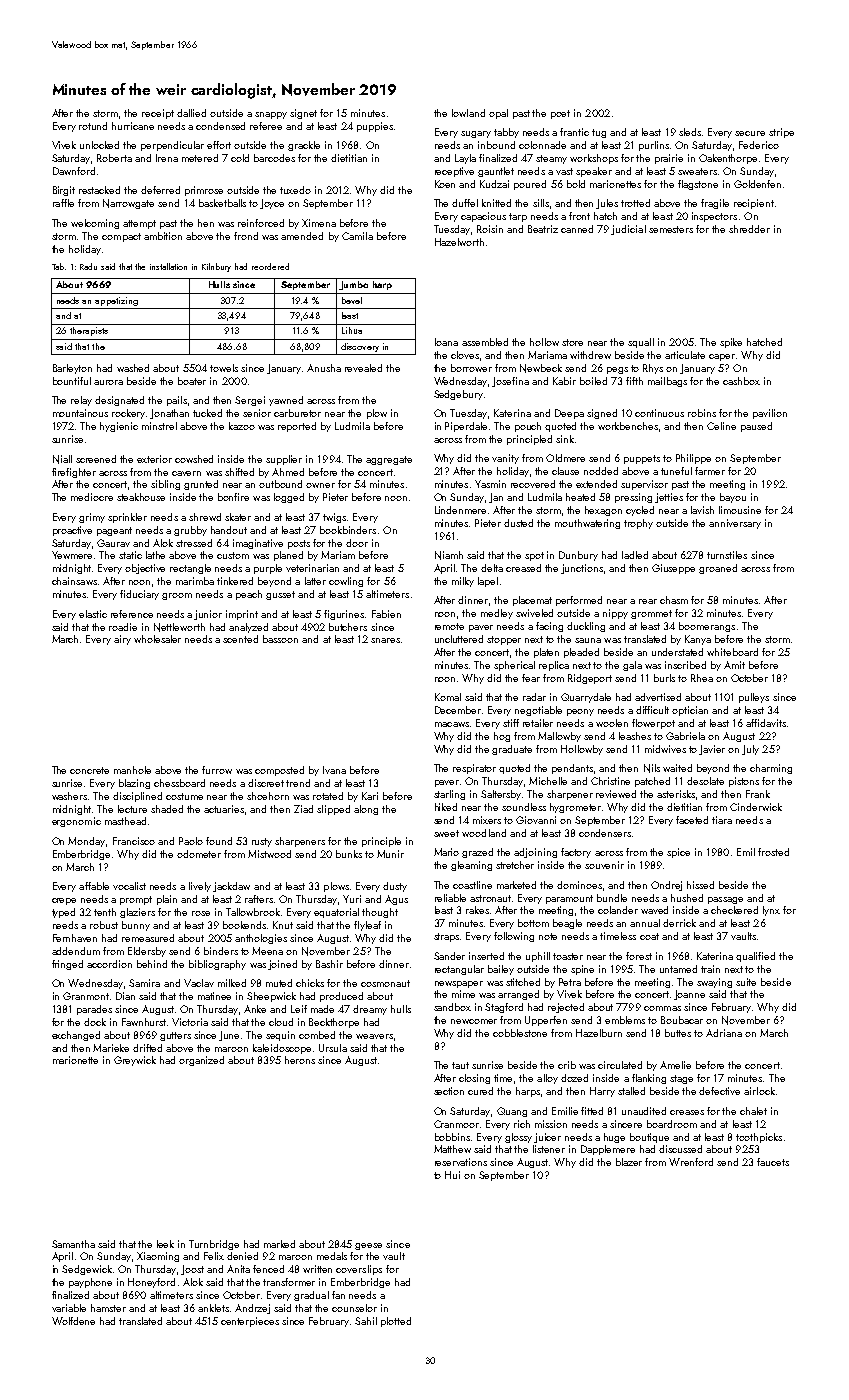  Describe the element at coordinates (165, 1244) in the screenshot. I see `leek` at that location.
